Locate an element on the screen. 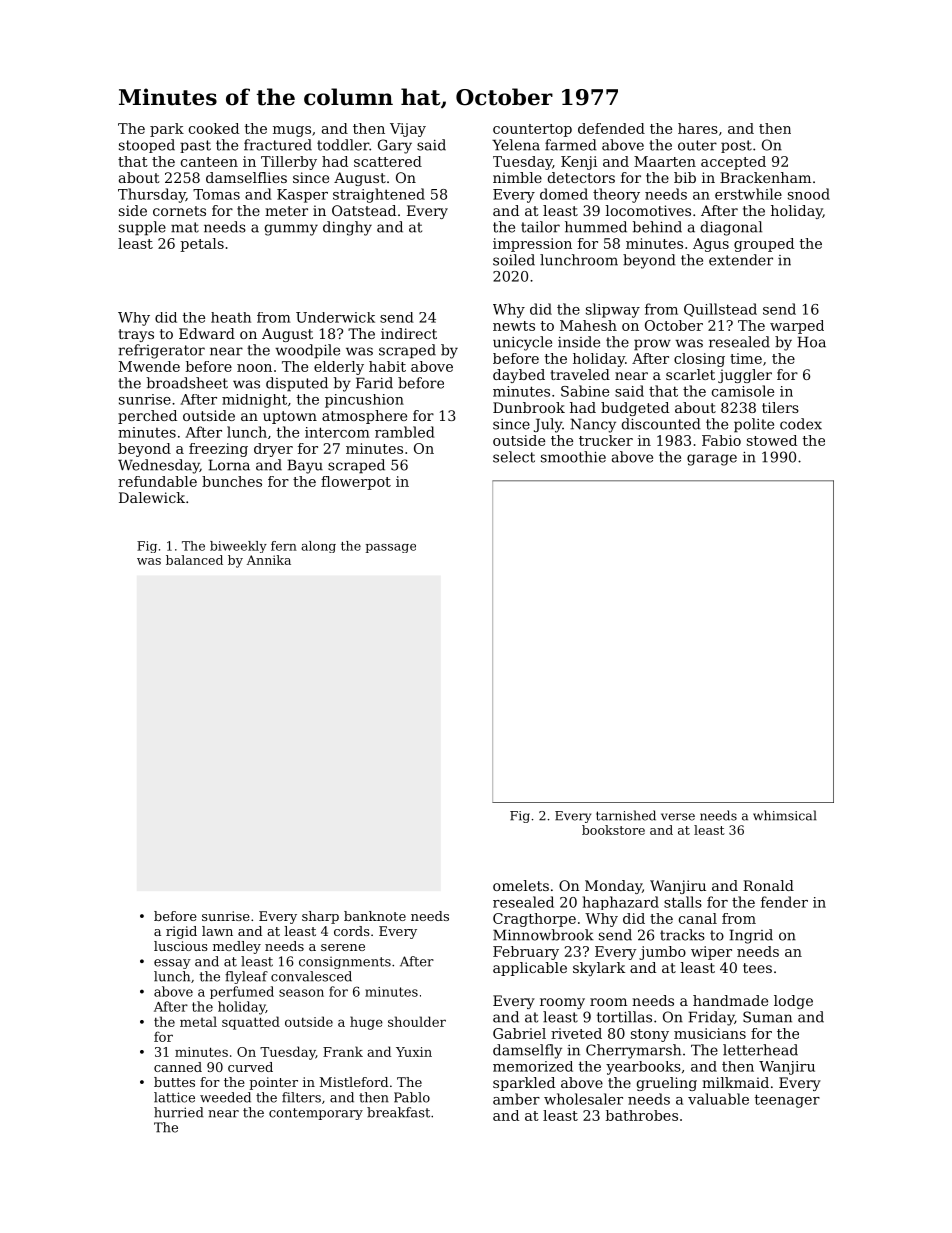 This screenshot has width=952, height=1233. balanced is located at coordinates (194, 560).
